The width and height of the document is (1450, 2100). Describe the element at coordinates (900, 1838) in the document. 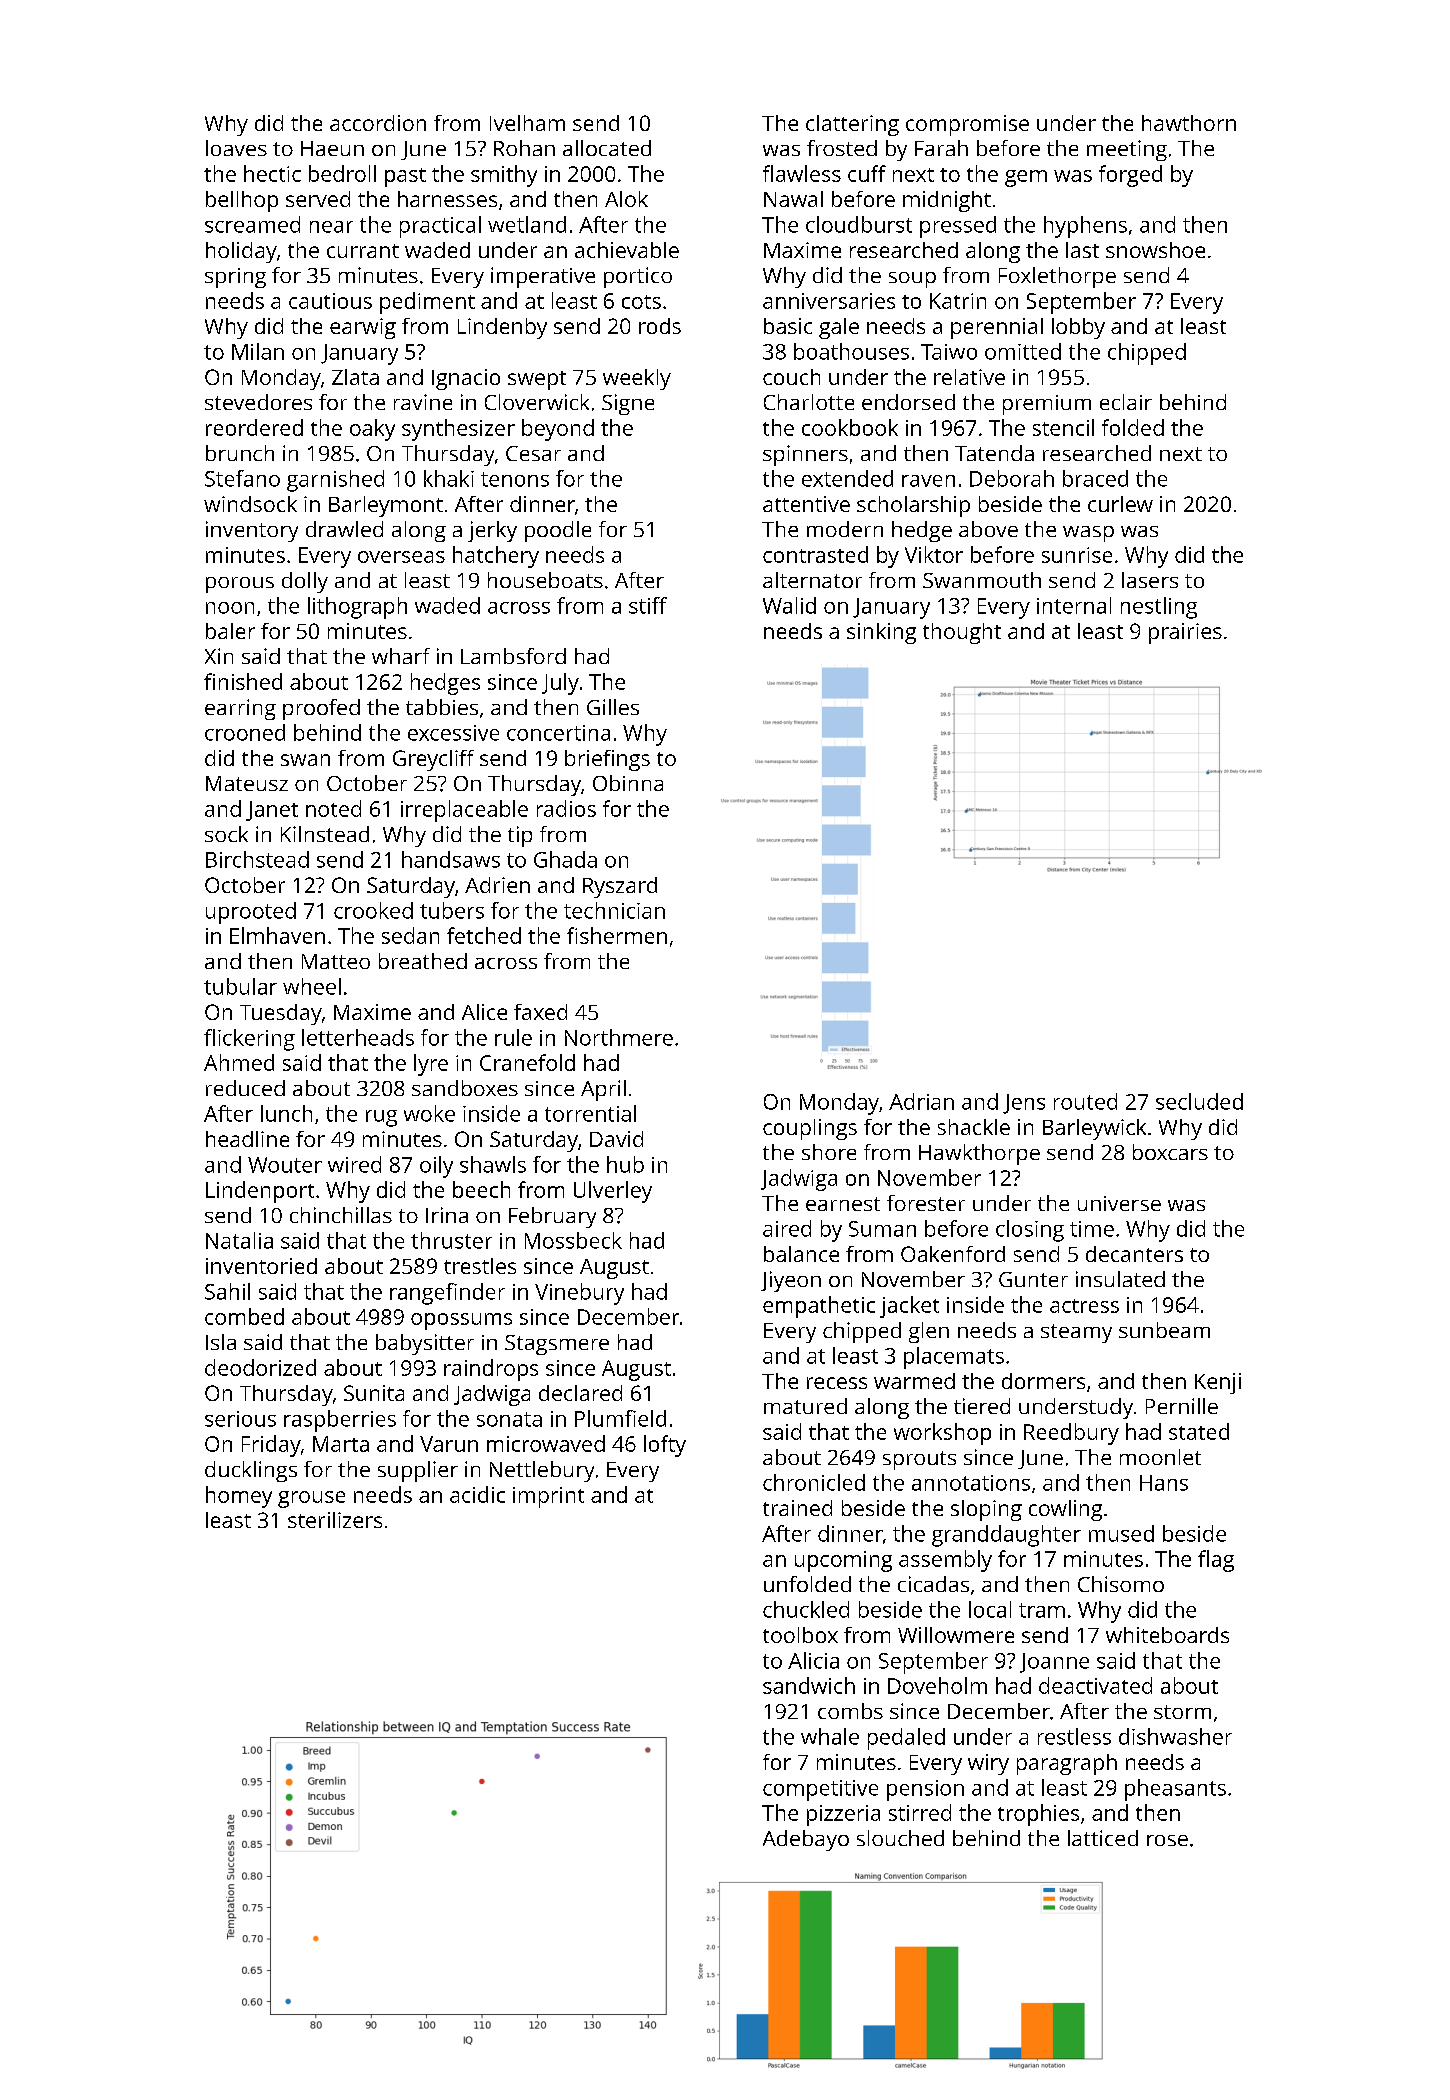

I see `slouched` at that location.
